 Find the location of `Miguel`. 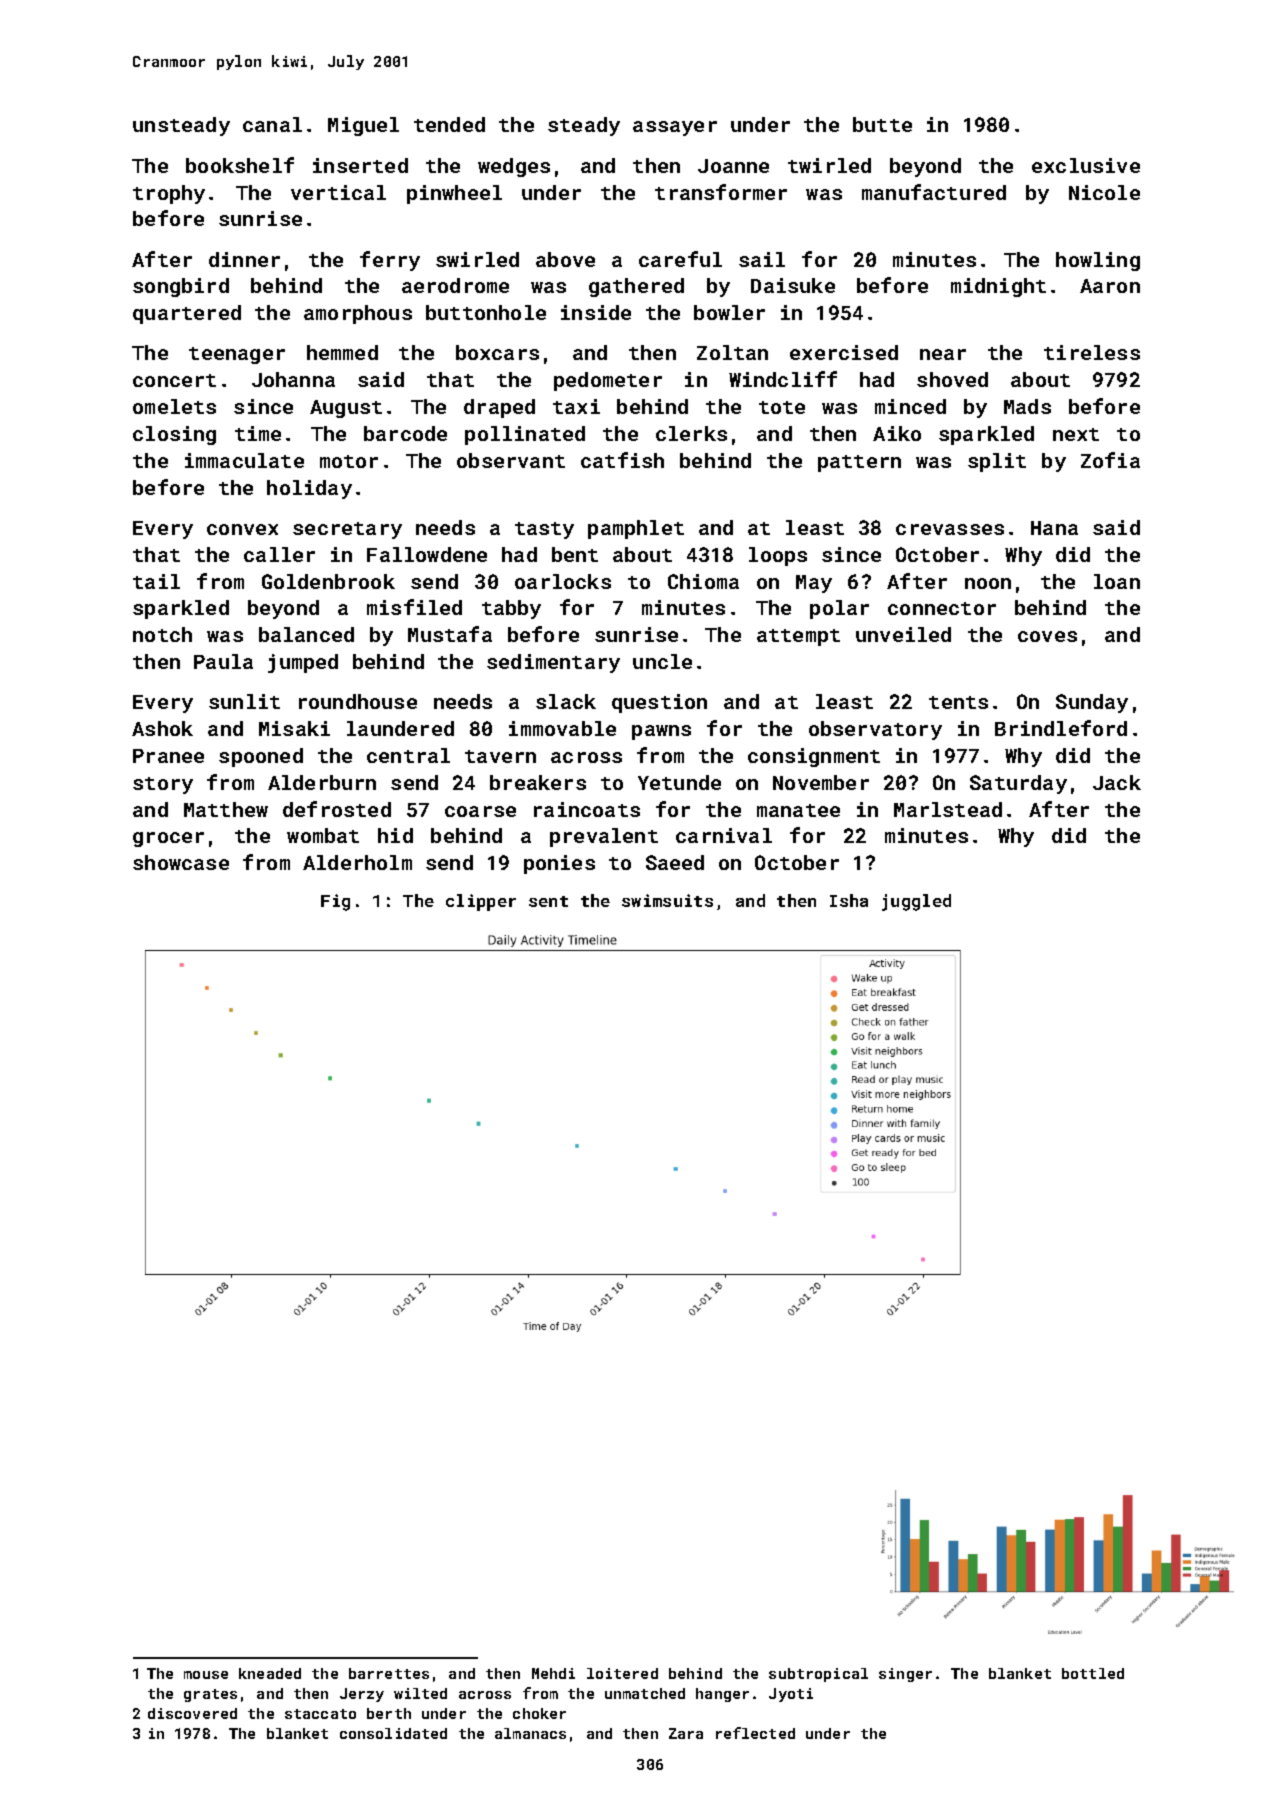

Miguel is located at coordinates (363, 126).
